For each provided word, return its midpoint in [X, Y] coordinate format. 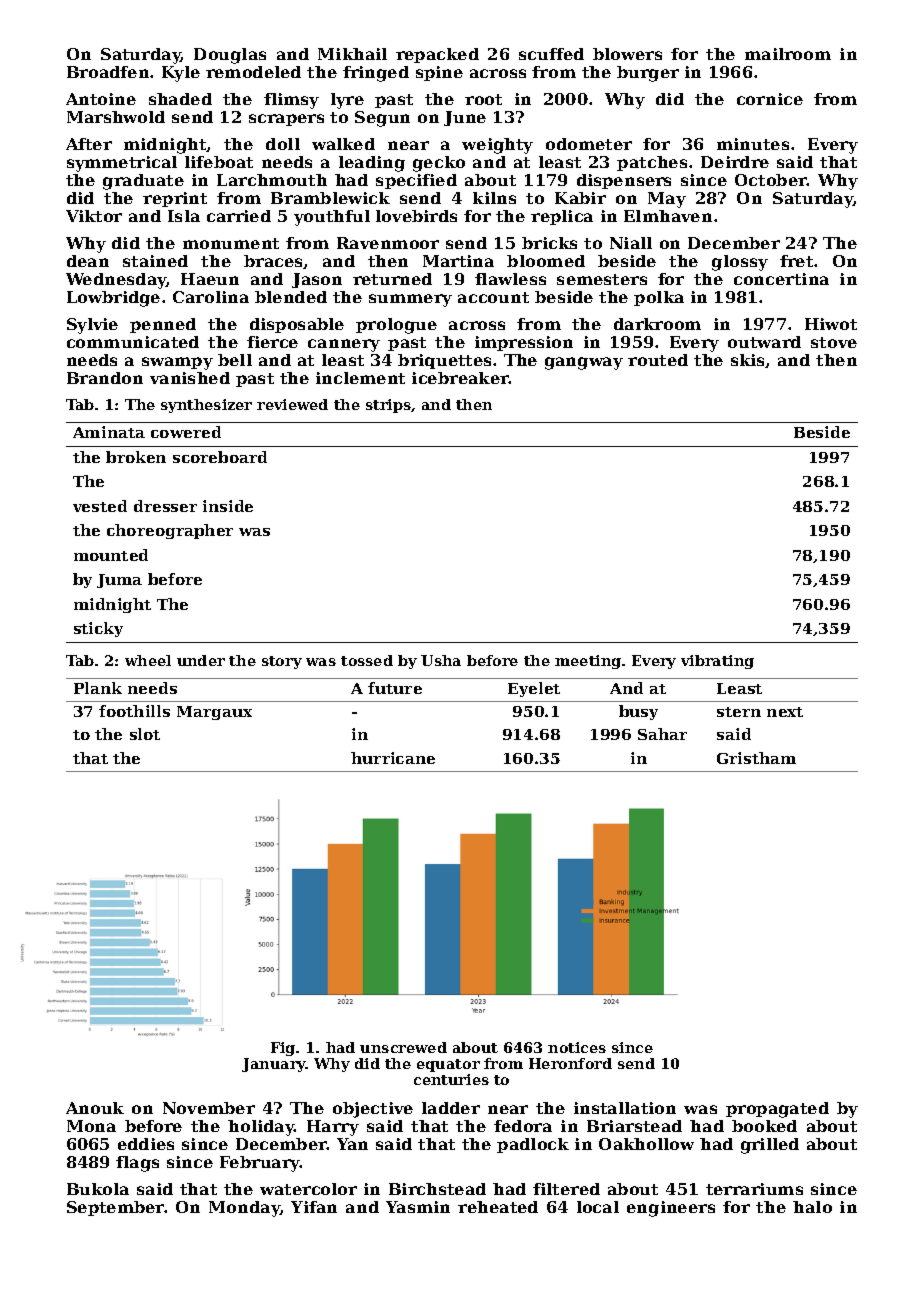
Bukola [98, 1189]
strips [388, 406]
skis [747, 360]
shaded [180, 99]
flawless [510, 279]
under [201, 660]
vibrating [717, 662]
